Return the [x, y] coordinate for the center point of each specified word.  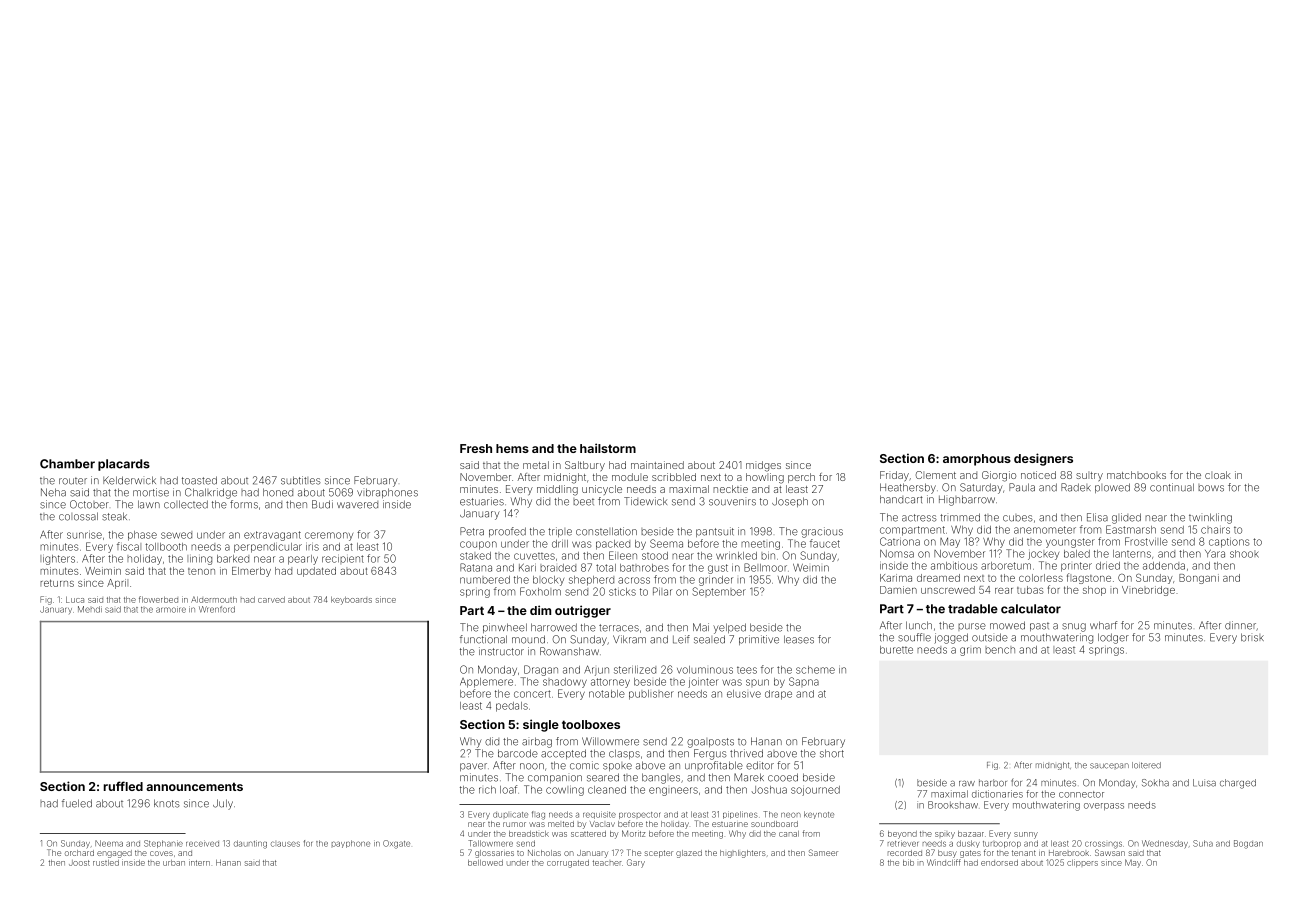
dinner [1240, 625]
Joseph [790, 502]
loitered [1146, 765]
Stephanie [163, 844]
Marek [749, 777]
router [73, 481]
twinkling [1210, 518]
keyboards [351, 600]
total [606, 568]
